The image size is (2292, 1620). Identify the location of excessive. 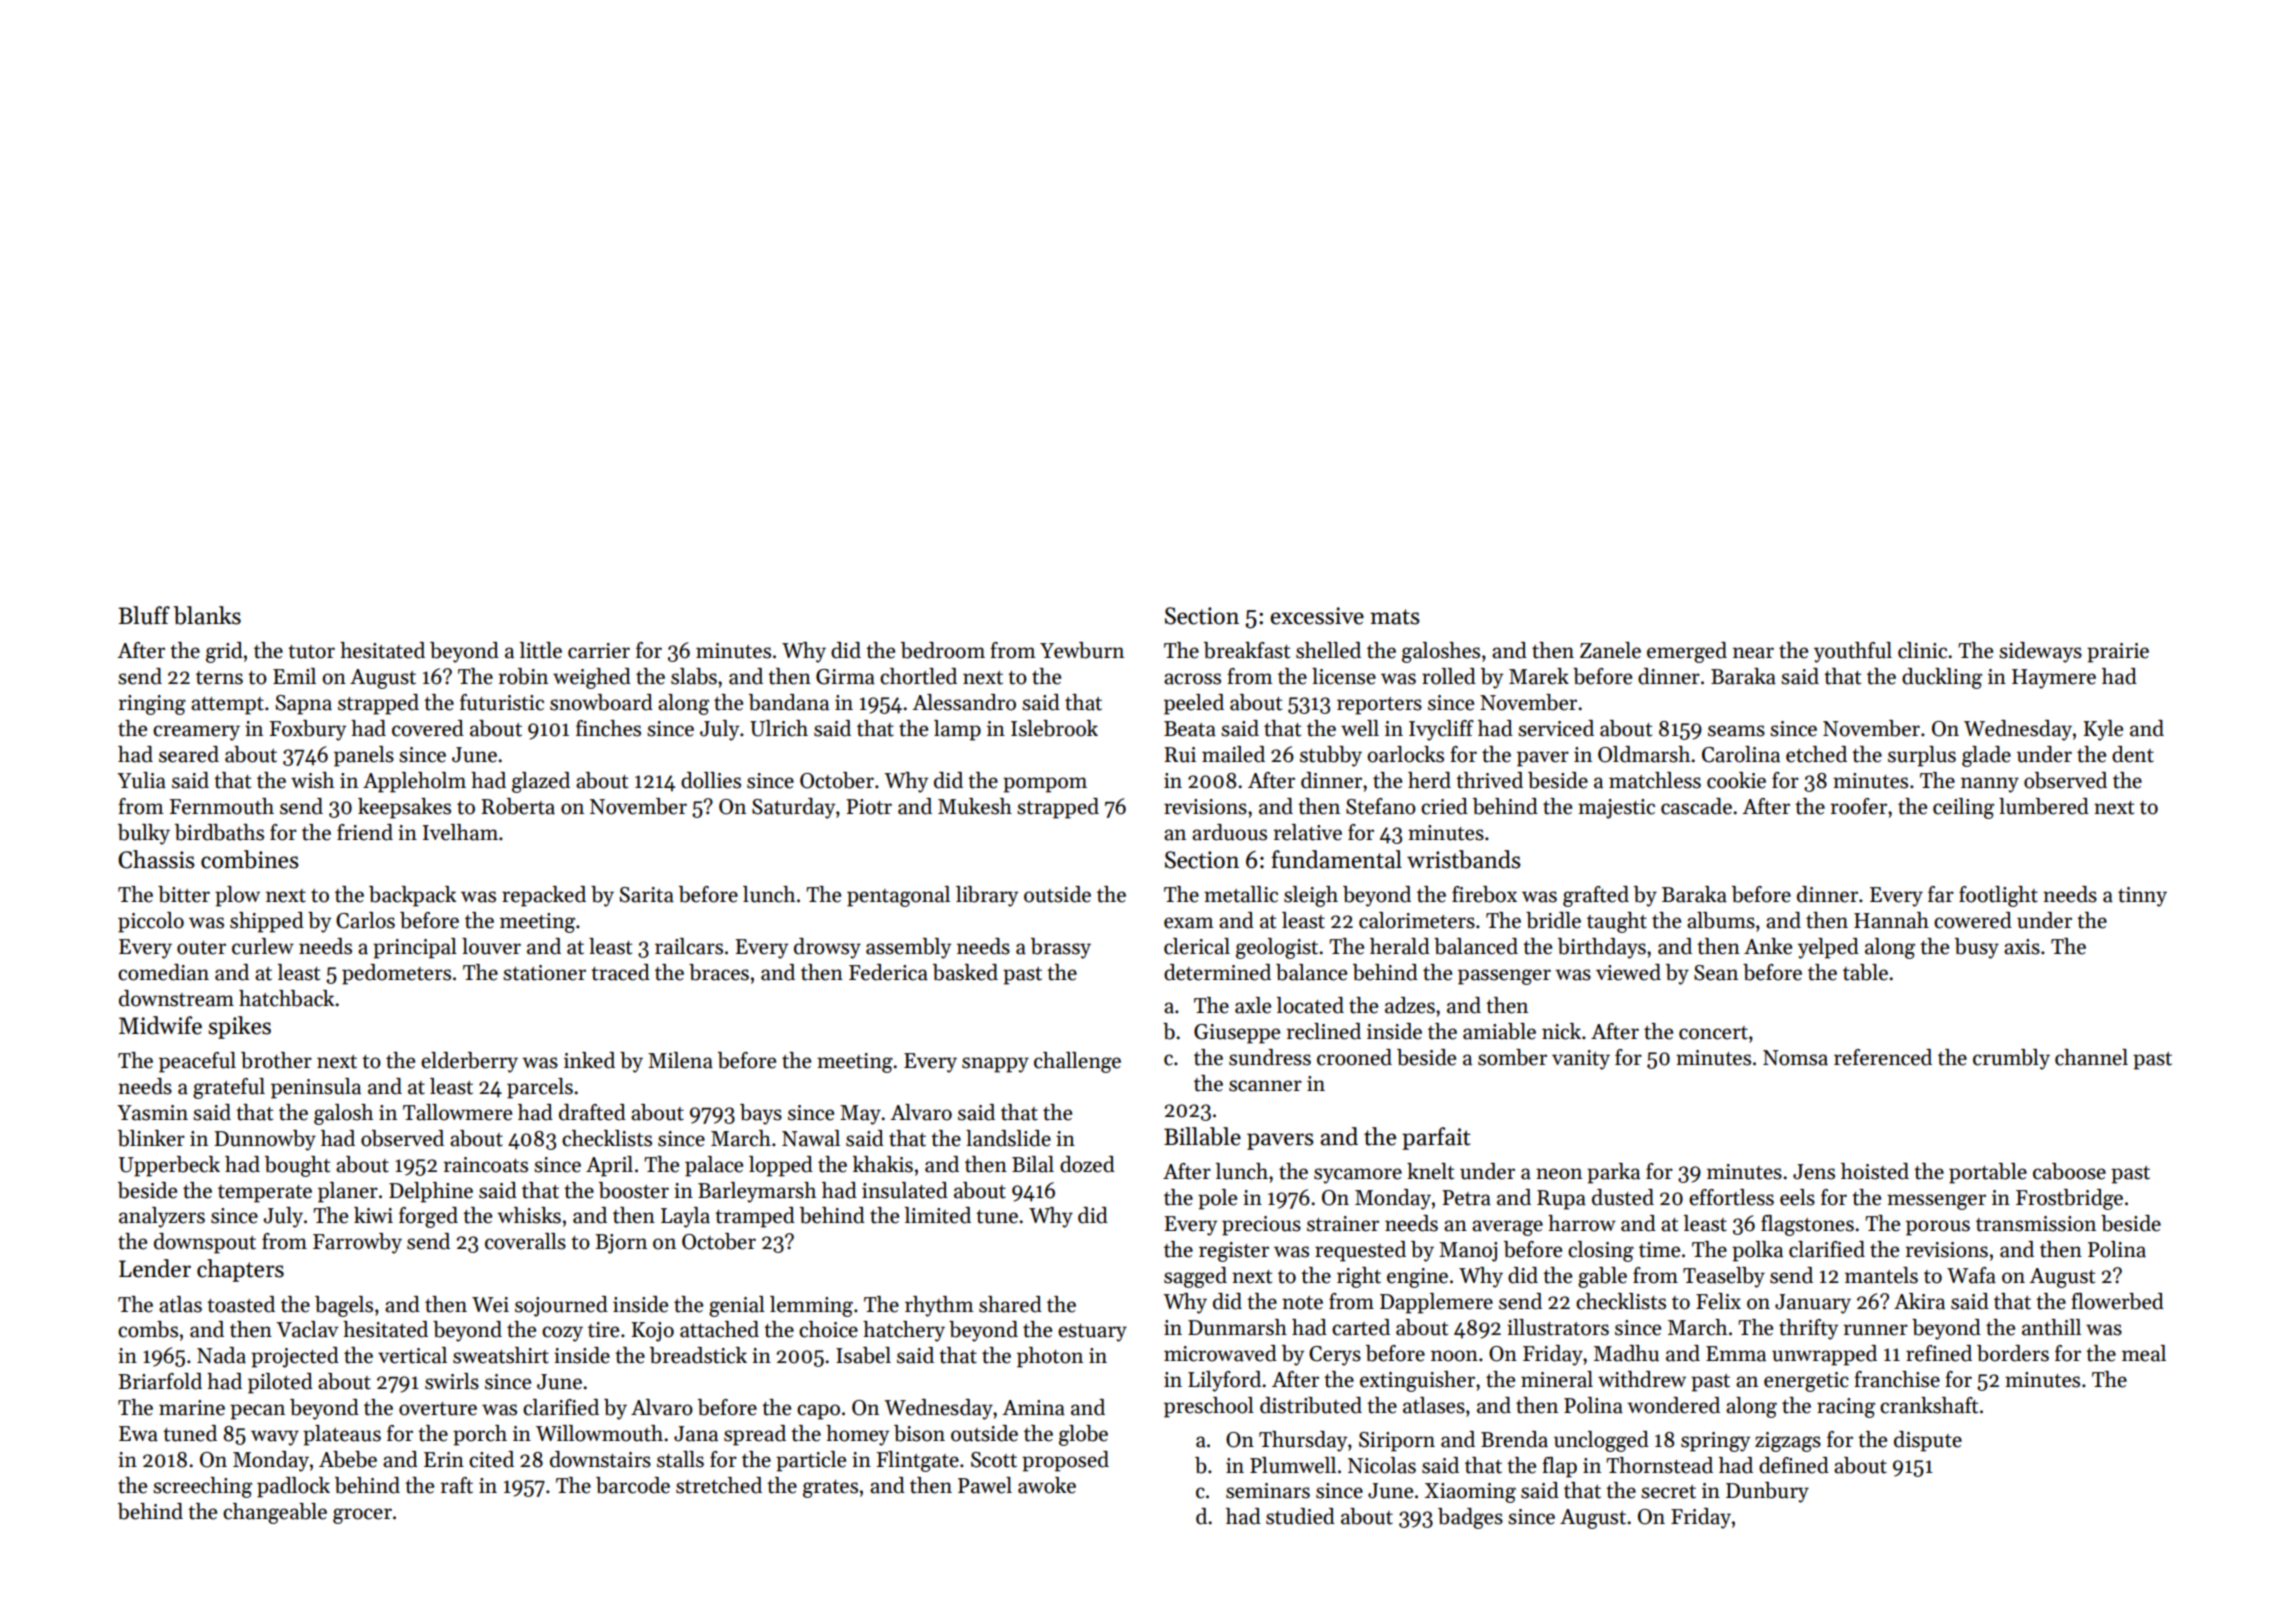
(1317, 616).
